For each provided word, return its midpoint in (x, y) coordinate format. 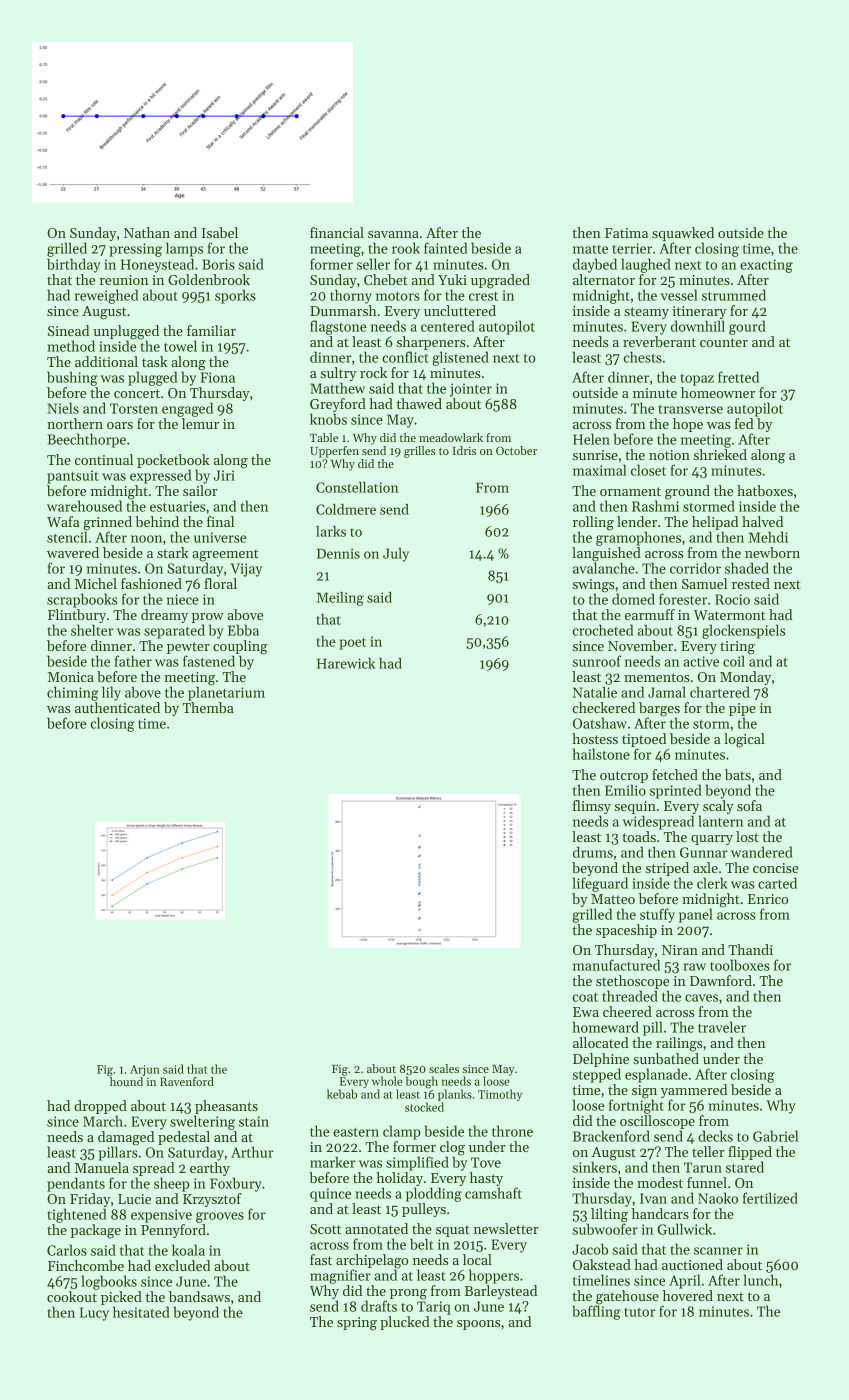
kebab (342, 1094)
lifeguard (600, 884)
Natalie (595, 692)
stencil (67, 537)
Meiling (340, 599)
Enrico (768, 899)
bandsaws (199, 1296)
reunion (124, 280)
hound (126, 1081)
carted (777, 883)
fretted (738, 377)
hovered (688, 1295)
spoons (478, 1325)
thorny (351, 296)
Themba (208, 707)
